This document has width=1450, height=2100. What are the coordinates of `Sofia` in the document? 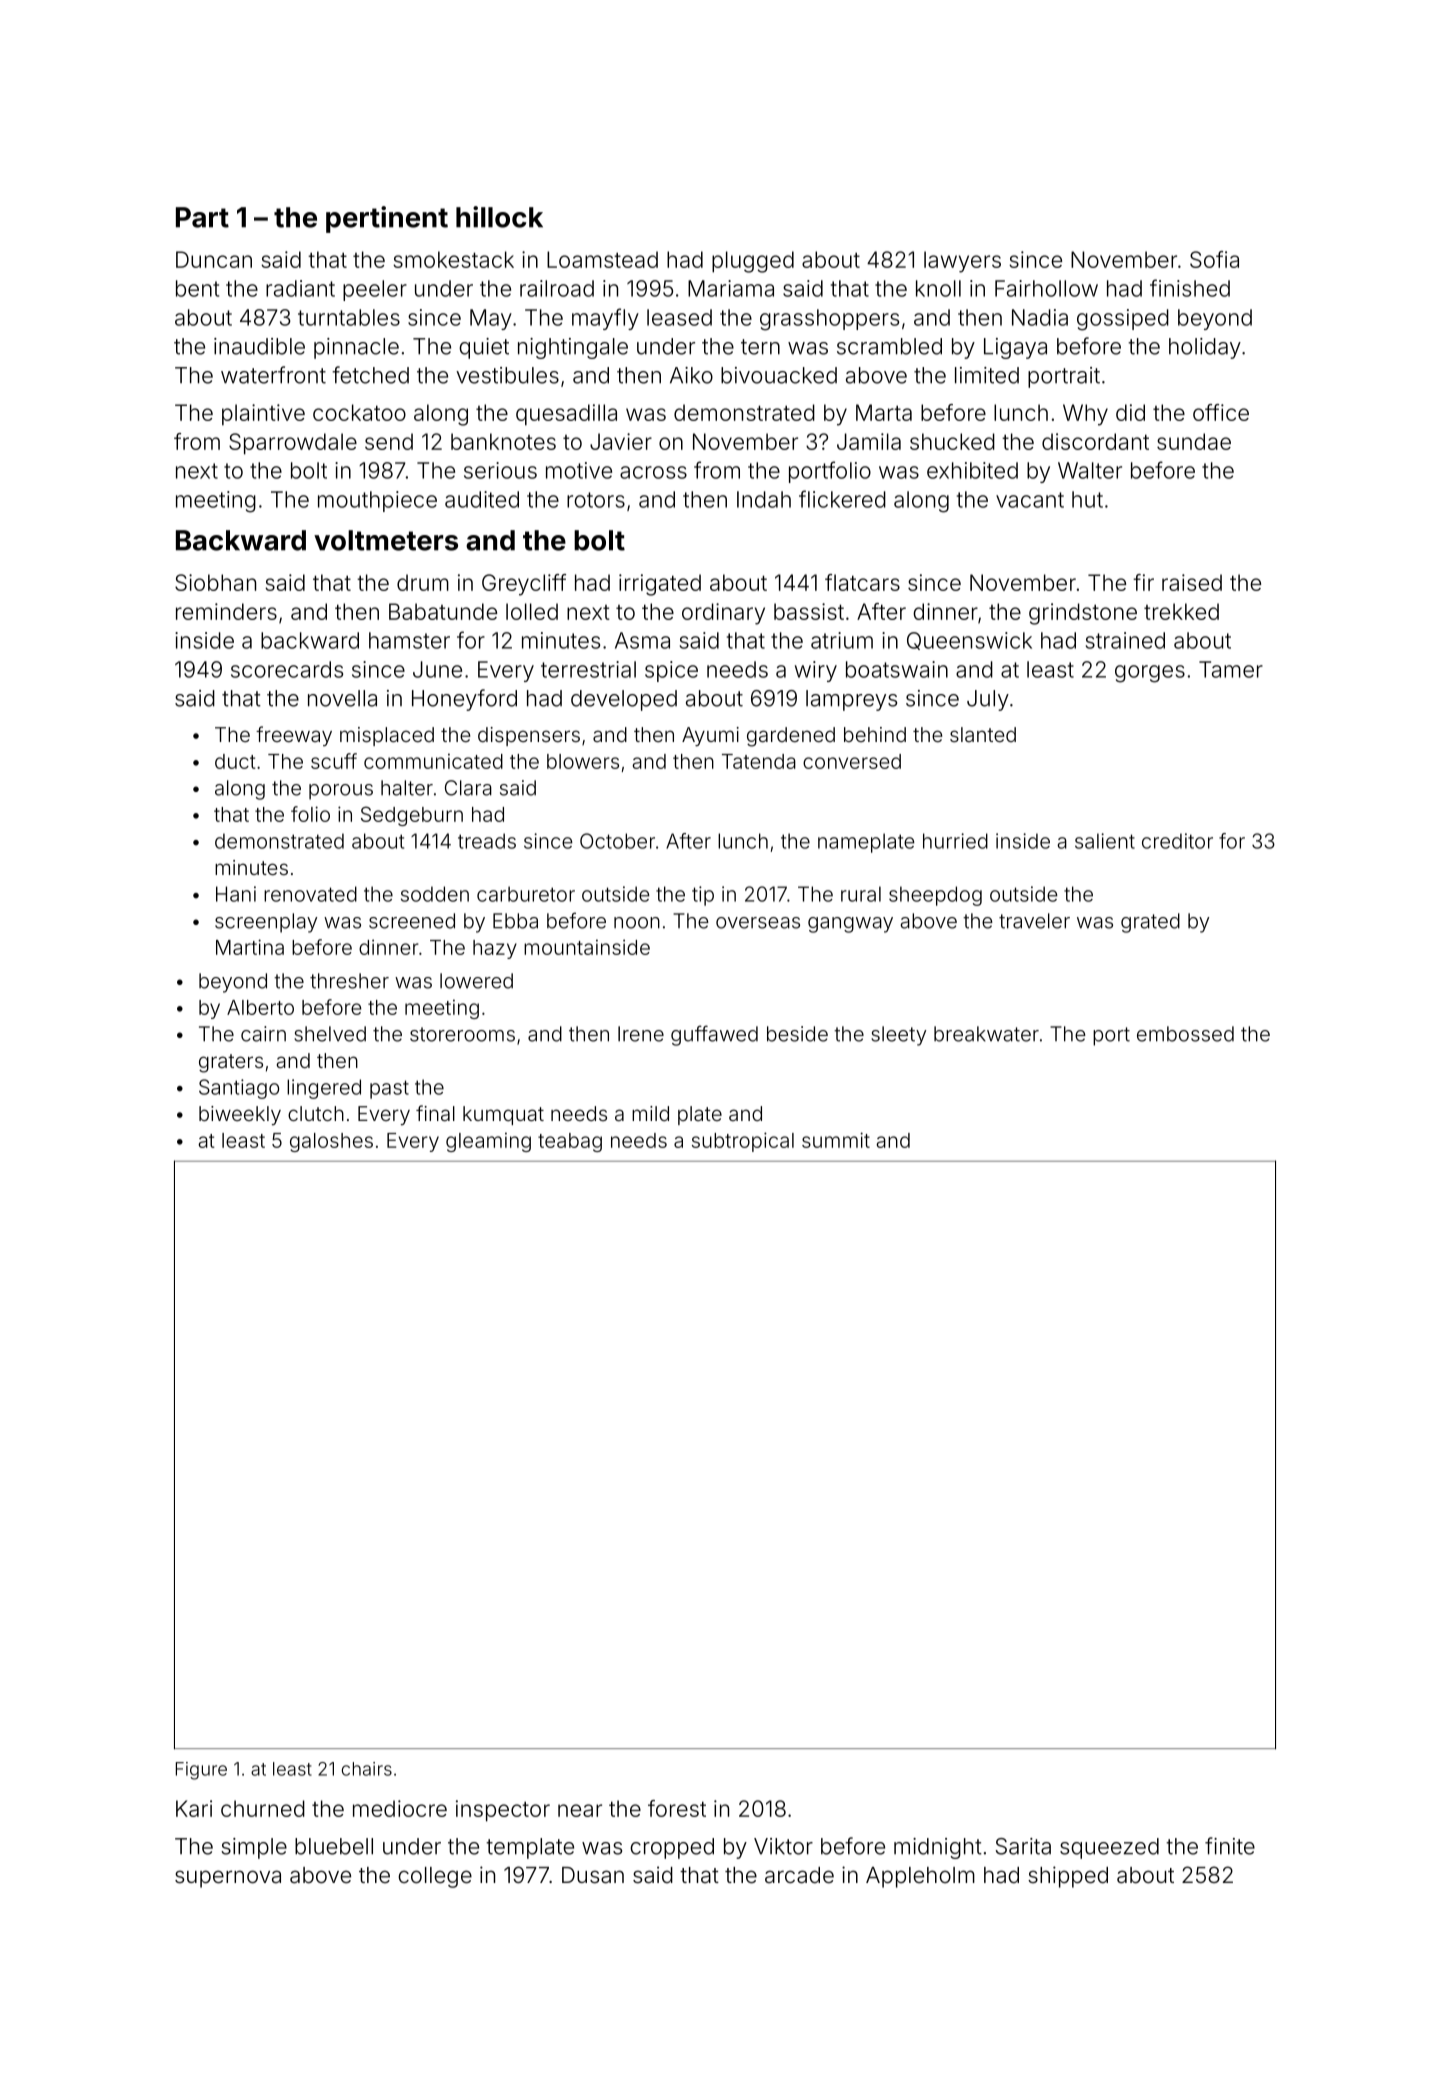 It's located at (1214, 259).
